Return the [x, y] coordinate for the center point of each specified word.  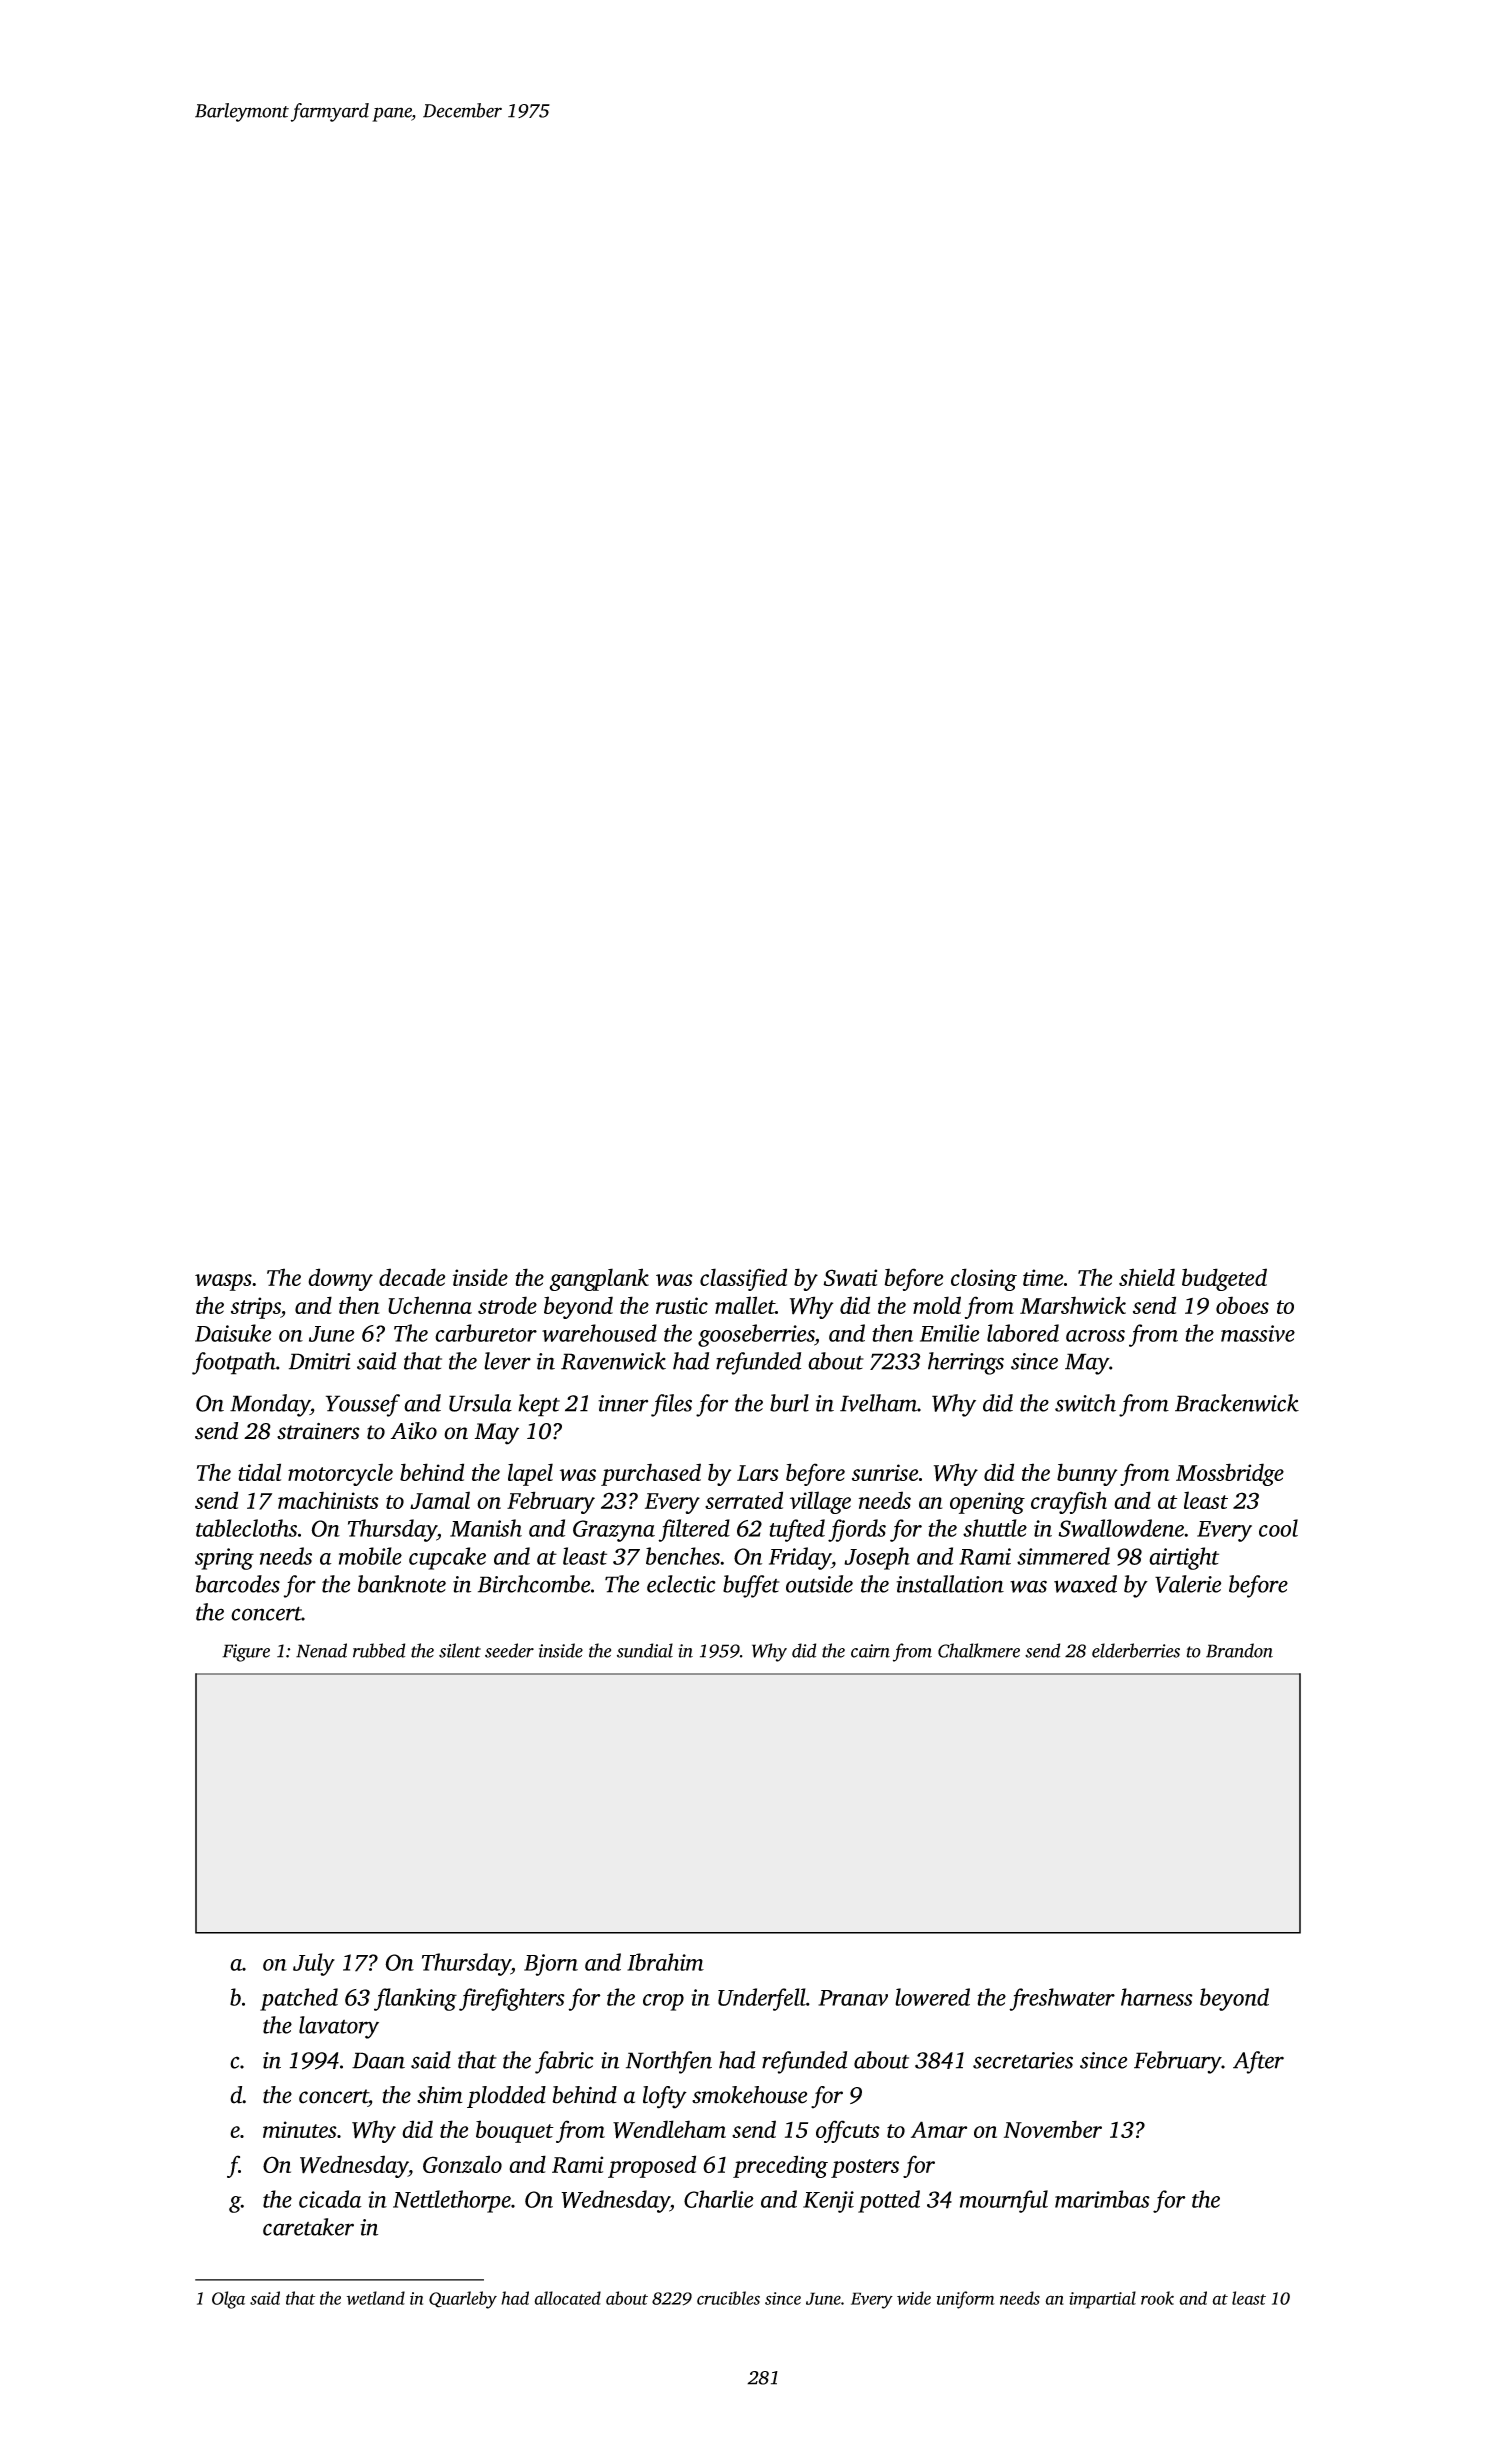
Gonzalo [462, 2164]
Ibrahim [665, 1962]
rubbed [379, 1650]
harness [1157, 1997]
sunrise [885, 1472]
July [314, 1964]
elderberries [1136, 1650]
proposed [652, 2166]
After [1258, 2062]
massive [1258, 1333]
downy [340, 1279]
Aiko [413, 1431]
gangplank [599, 1279]
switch [1085, 1403]
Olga [228, 2300]
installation [950, 1584]
